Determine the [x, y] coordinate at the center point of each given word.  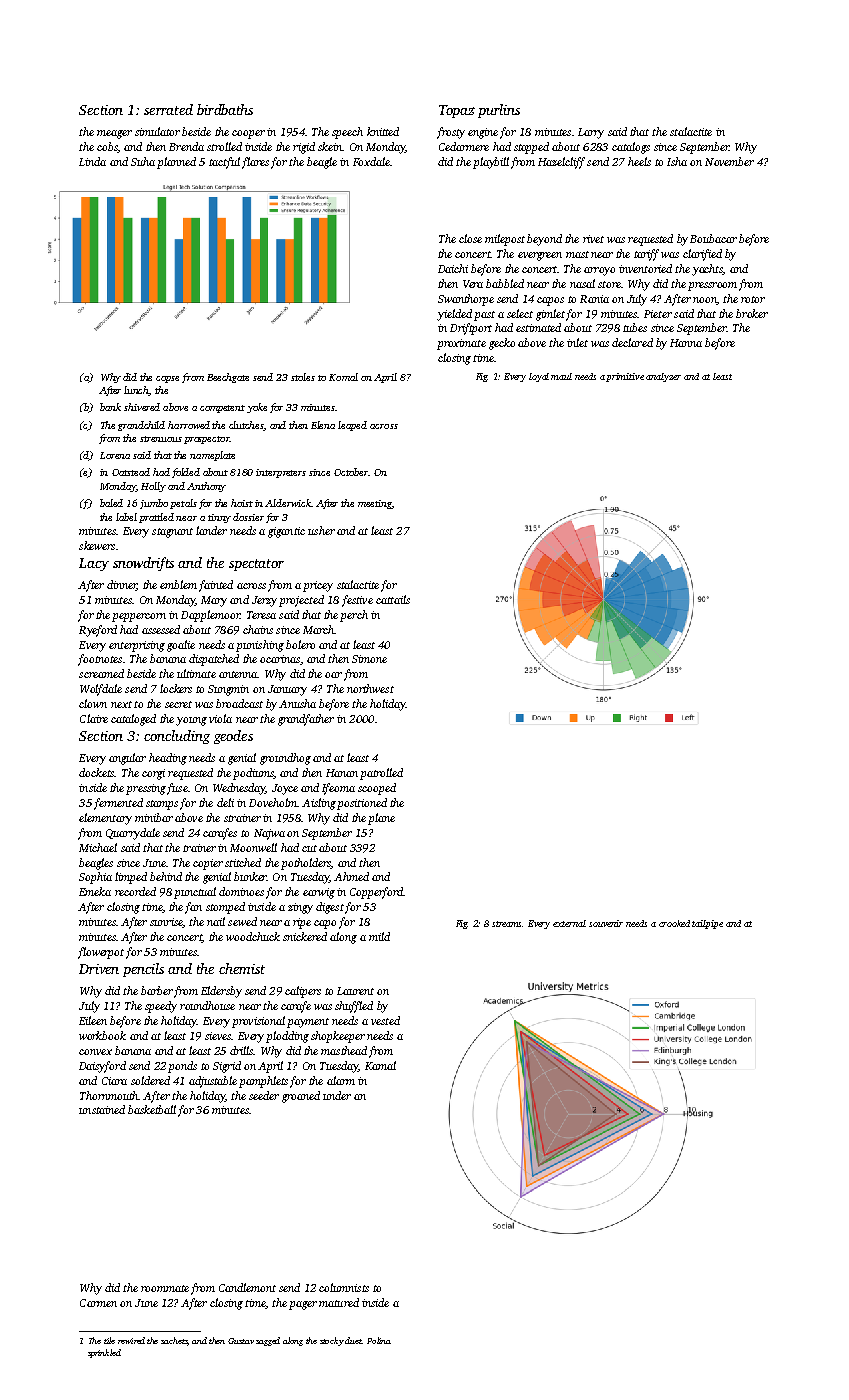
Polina [379, 1340]
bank [110, 407]
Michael [98, 847]
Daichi [453, 268]
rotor [753, 299]
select [520, 313]
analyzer [663, 377]
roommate [165, 1288]
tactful [224, 163]
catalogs [631, 148]
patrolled [381, 774]
